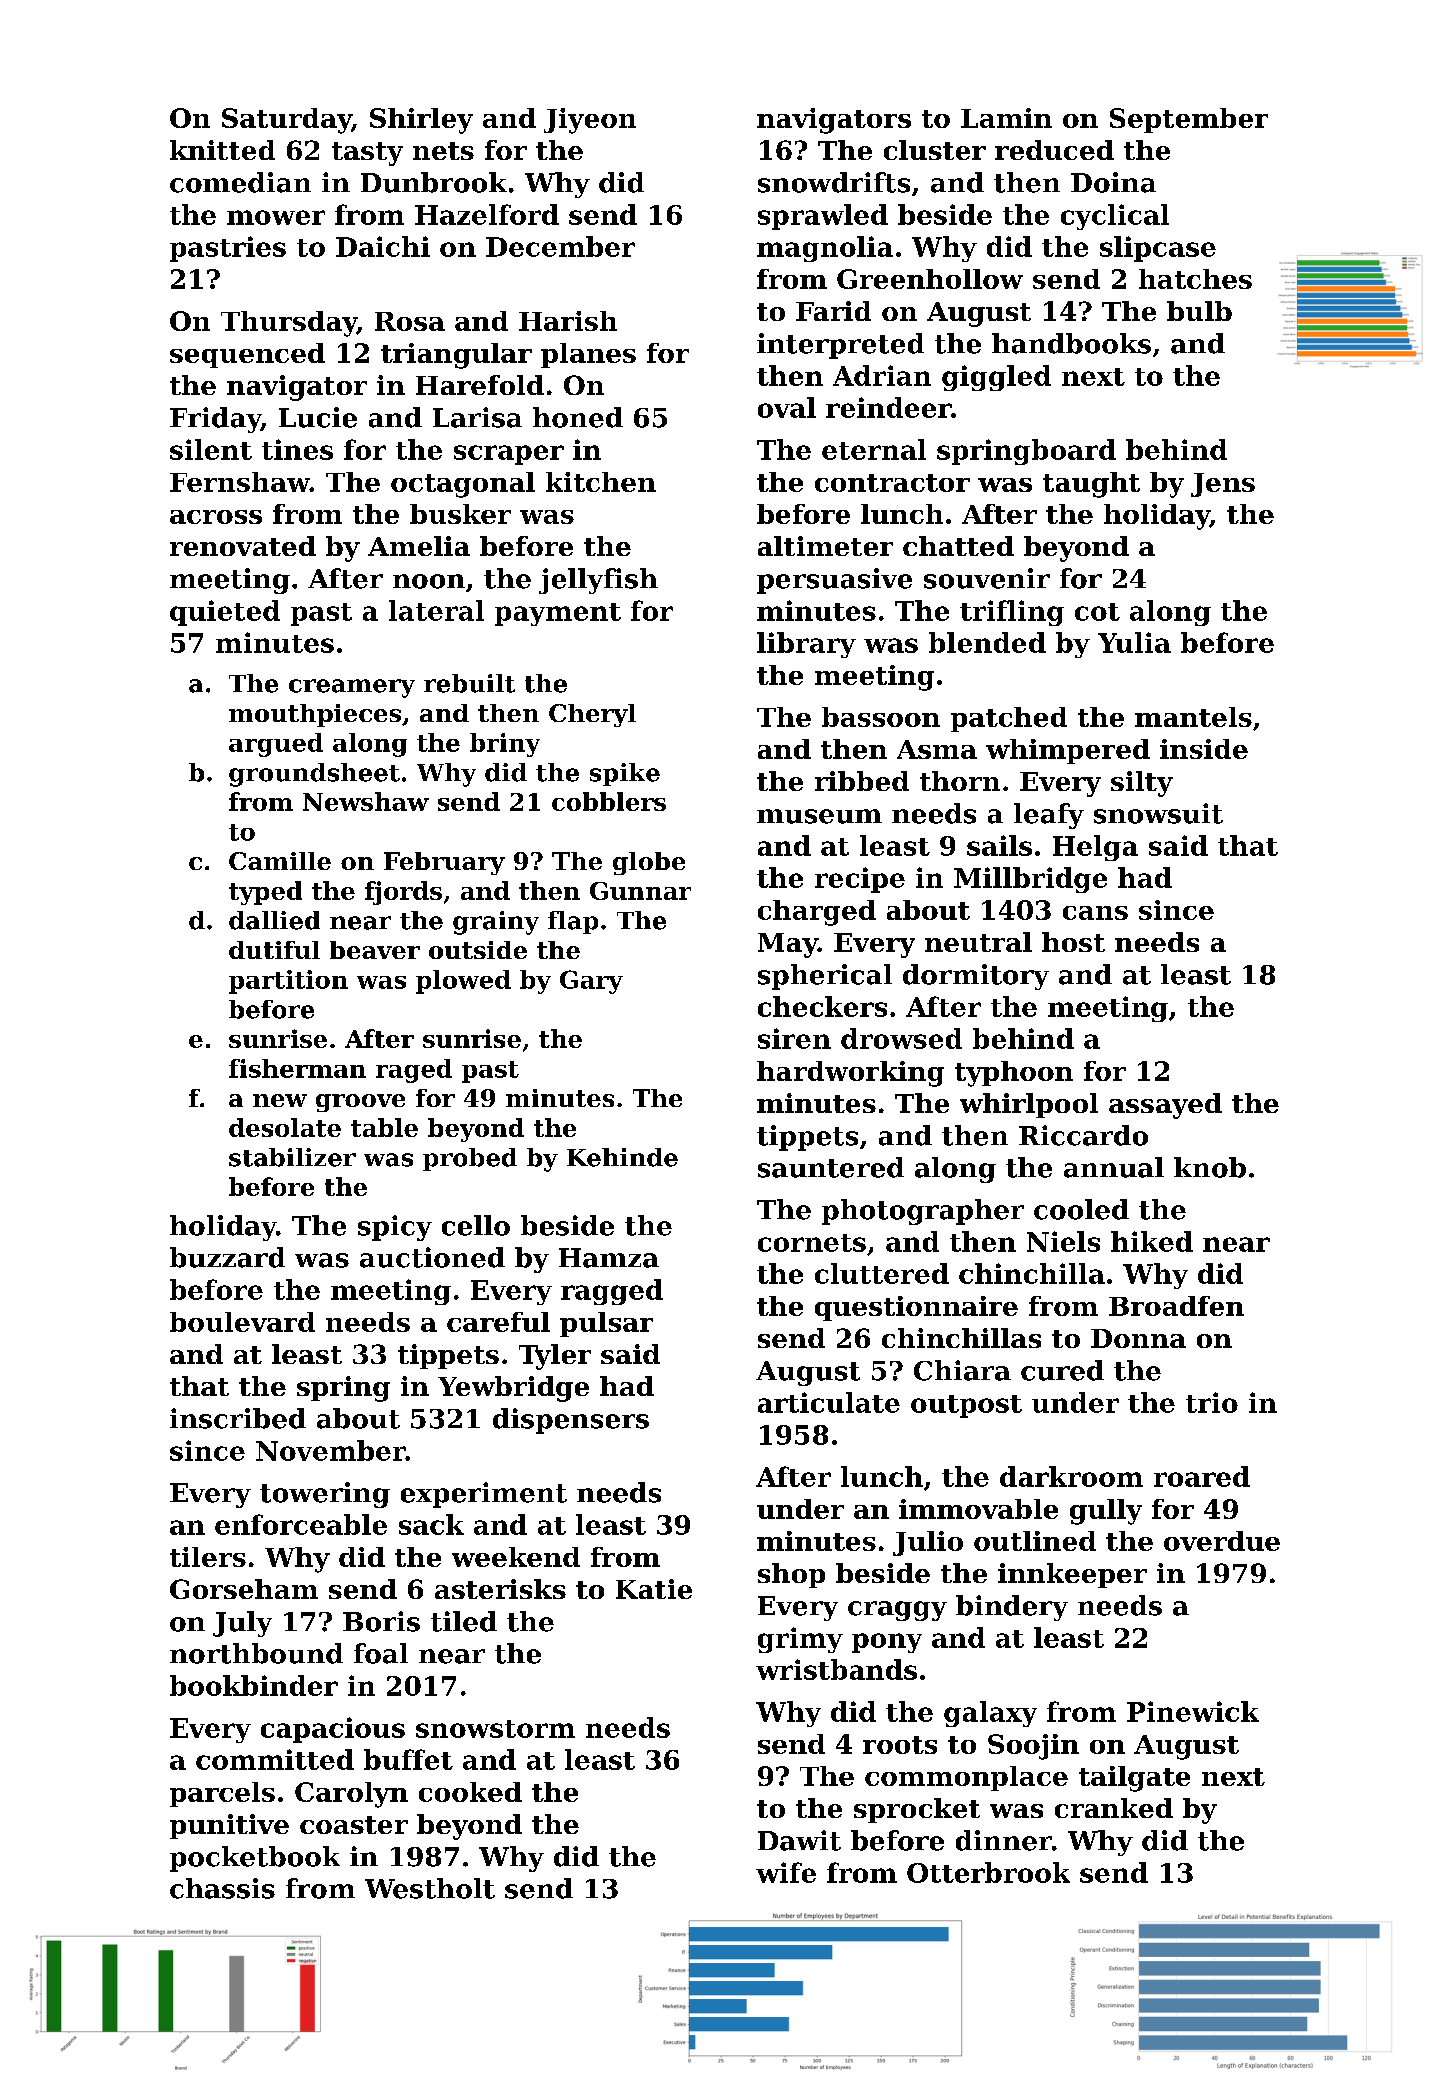 This document has width=1450, height=2100. I want to click on silent, so click(211, 449).
